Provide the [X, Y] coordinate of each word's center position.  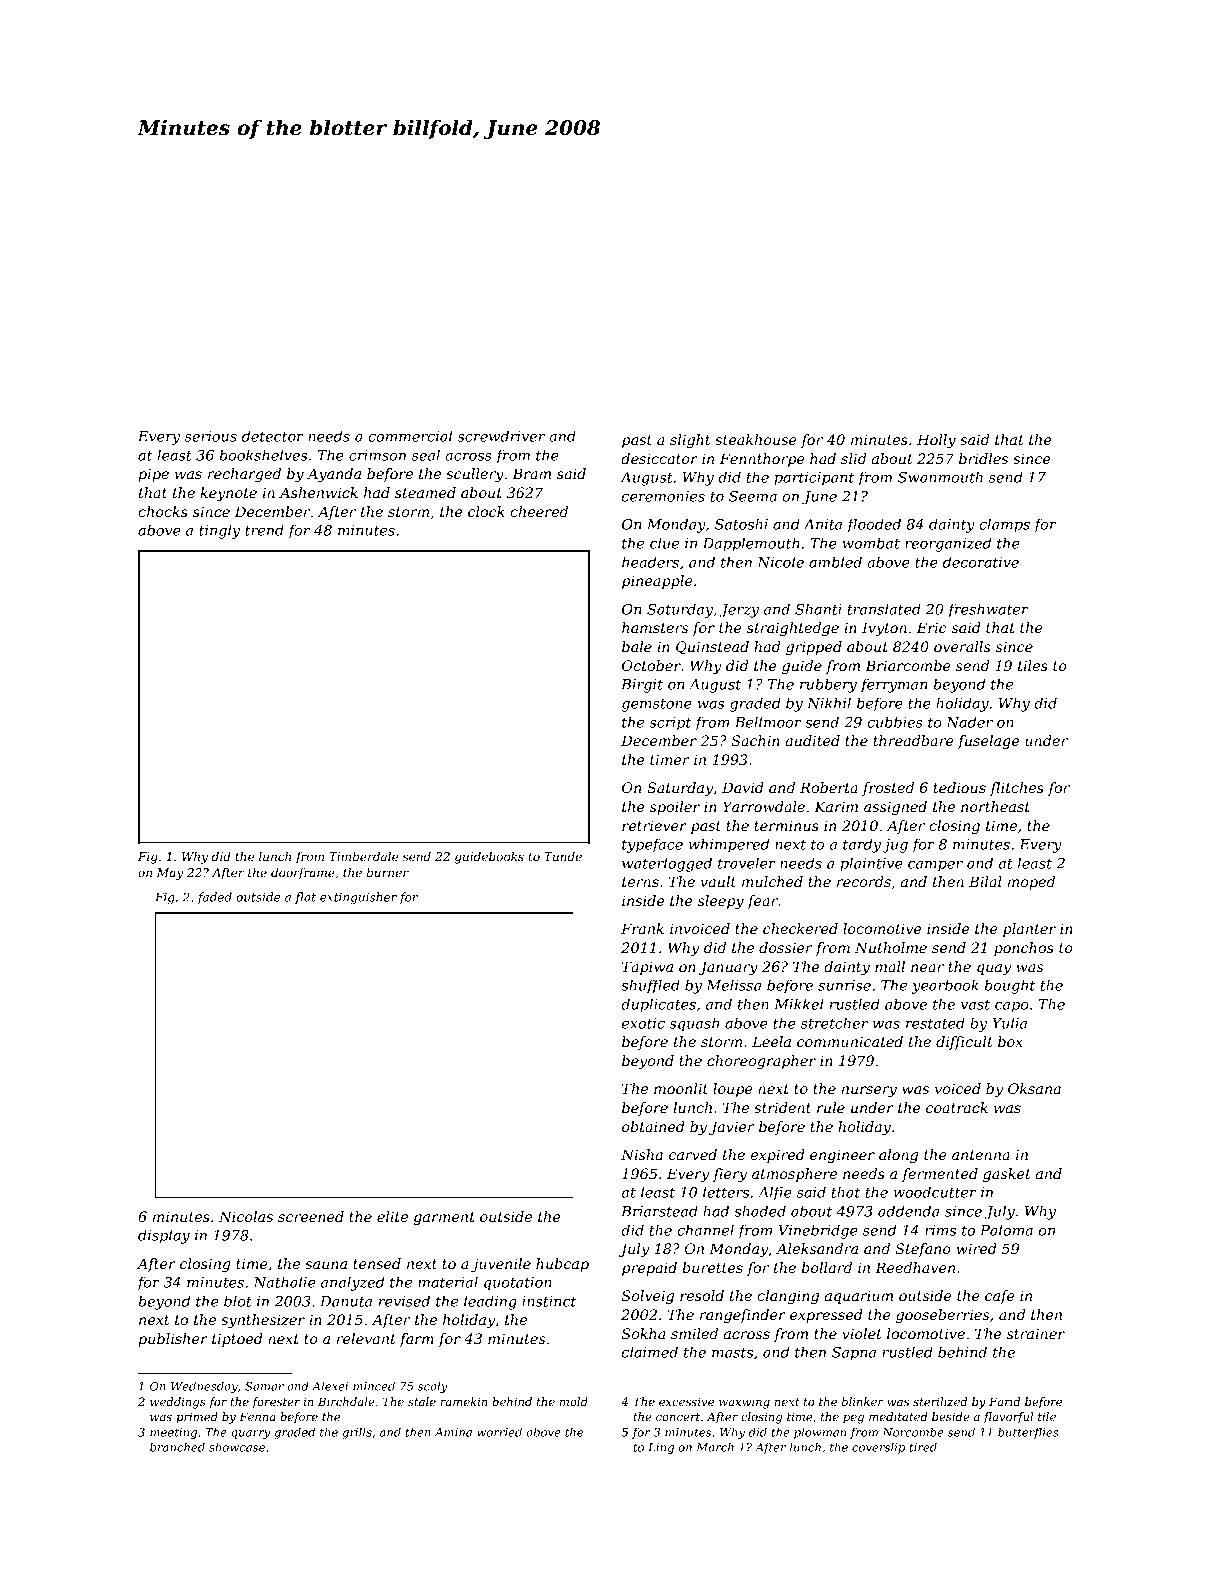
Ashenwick [318, 492]
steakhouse [756, 439]
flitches [1017, 789]
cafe [1000, 1297]
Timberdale [363, 856]
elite [392, 1216]
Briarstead [659, 1211]
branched [177, 1447]
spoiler [675, 808]
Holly [936, 441]
